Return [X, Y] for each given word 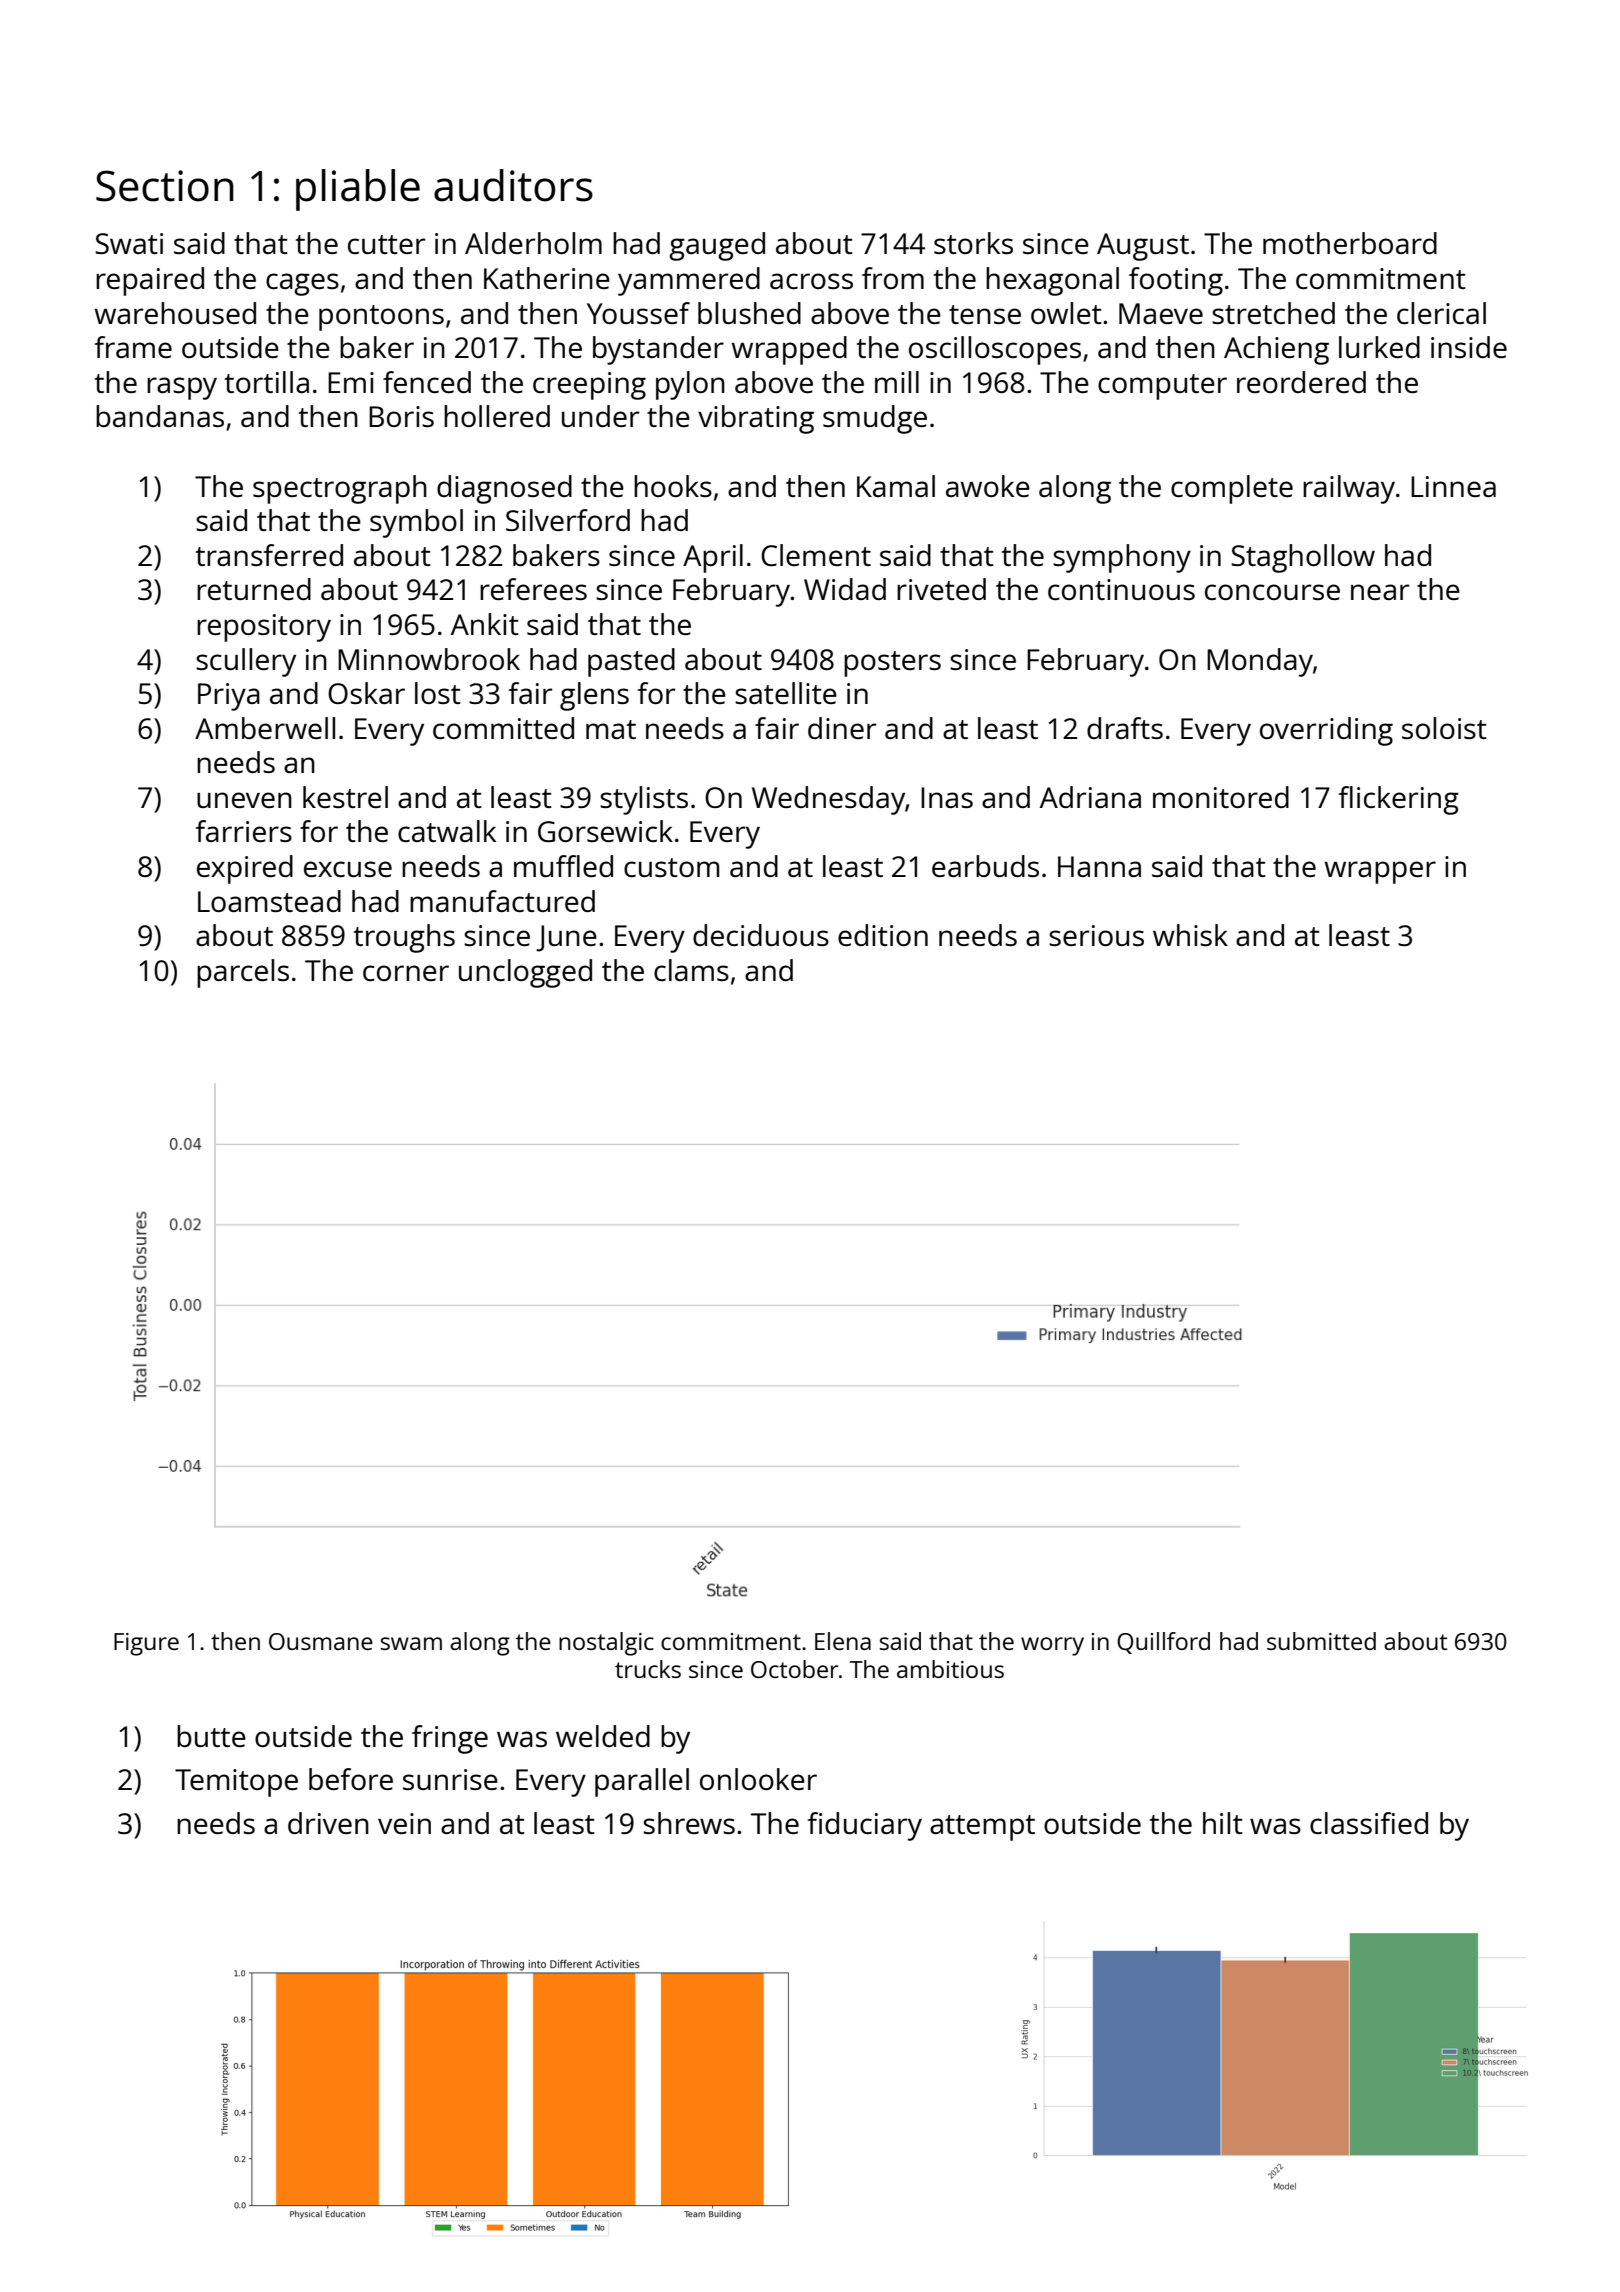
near [1380, 592]
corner [406, 973]
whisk [1190, 935]
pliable [358, 190]
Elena [843, 1641]
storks [973, 243]
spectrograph [340, 489]
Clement [816, 555]
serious [1096, 935]
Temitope [236, 1783]
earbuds [985, 866]
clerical [1441, 313]
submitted [1321, 1641]
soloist [1444, 728]
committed [503, 728]
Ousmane [321, 1641]
